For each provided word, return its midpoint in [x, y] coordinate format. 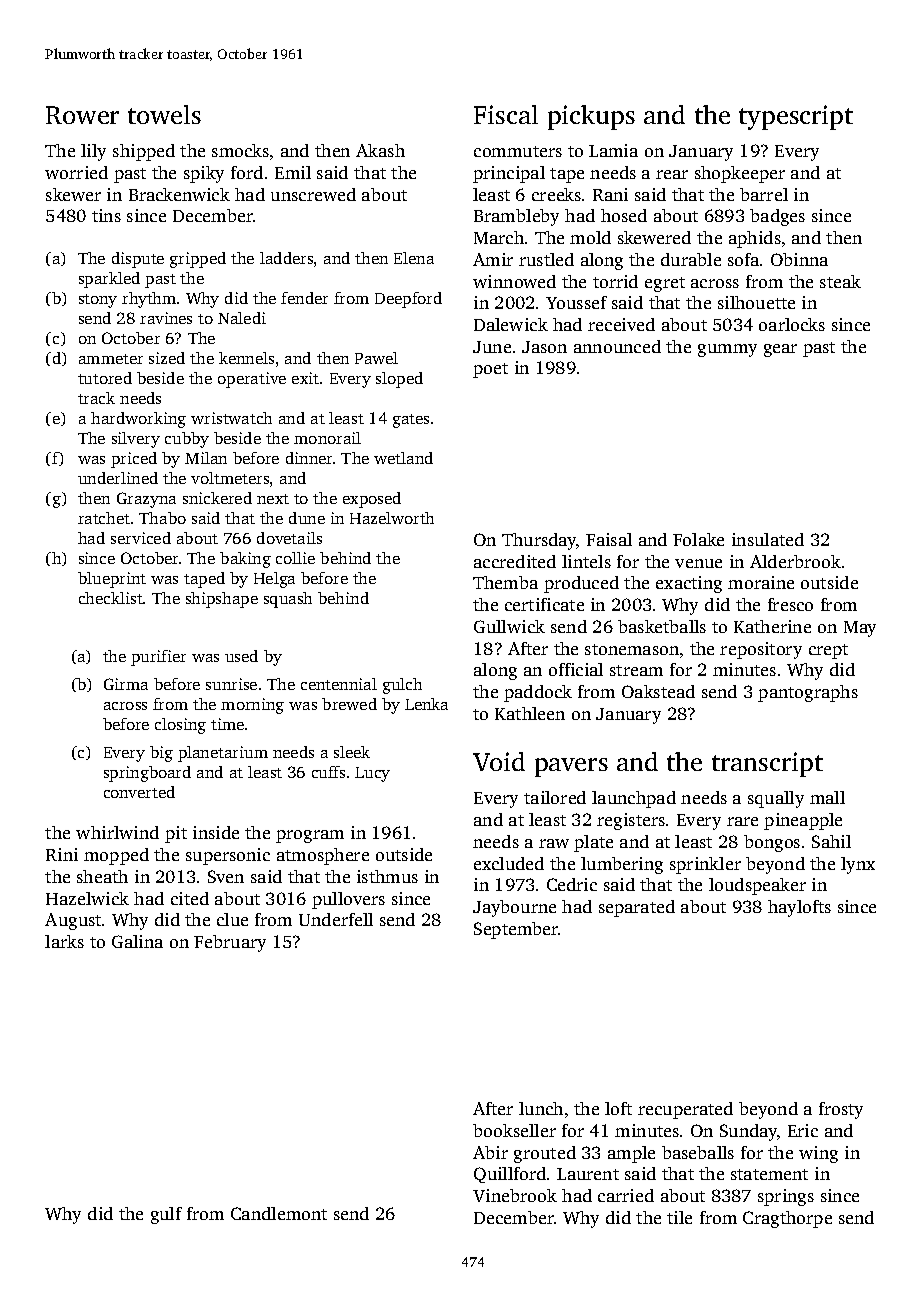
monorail [327, 438]
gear [780, 350]
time [227, 724]
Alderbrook [795, 561]
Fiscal [506, 114]
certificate [544, 604]
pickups [591, 117]
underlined [118, 478]
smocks [240, 150]
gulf [166, 1215]
